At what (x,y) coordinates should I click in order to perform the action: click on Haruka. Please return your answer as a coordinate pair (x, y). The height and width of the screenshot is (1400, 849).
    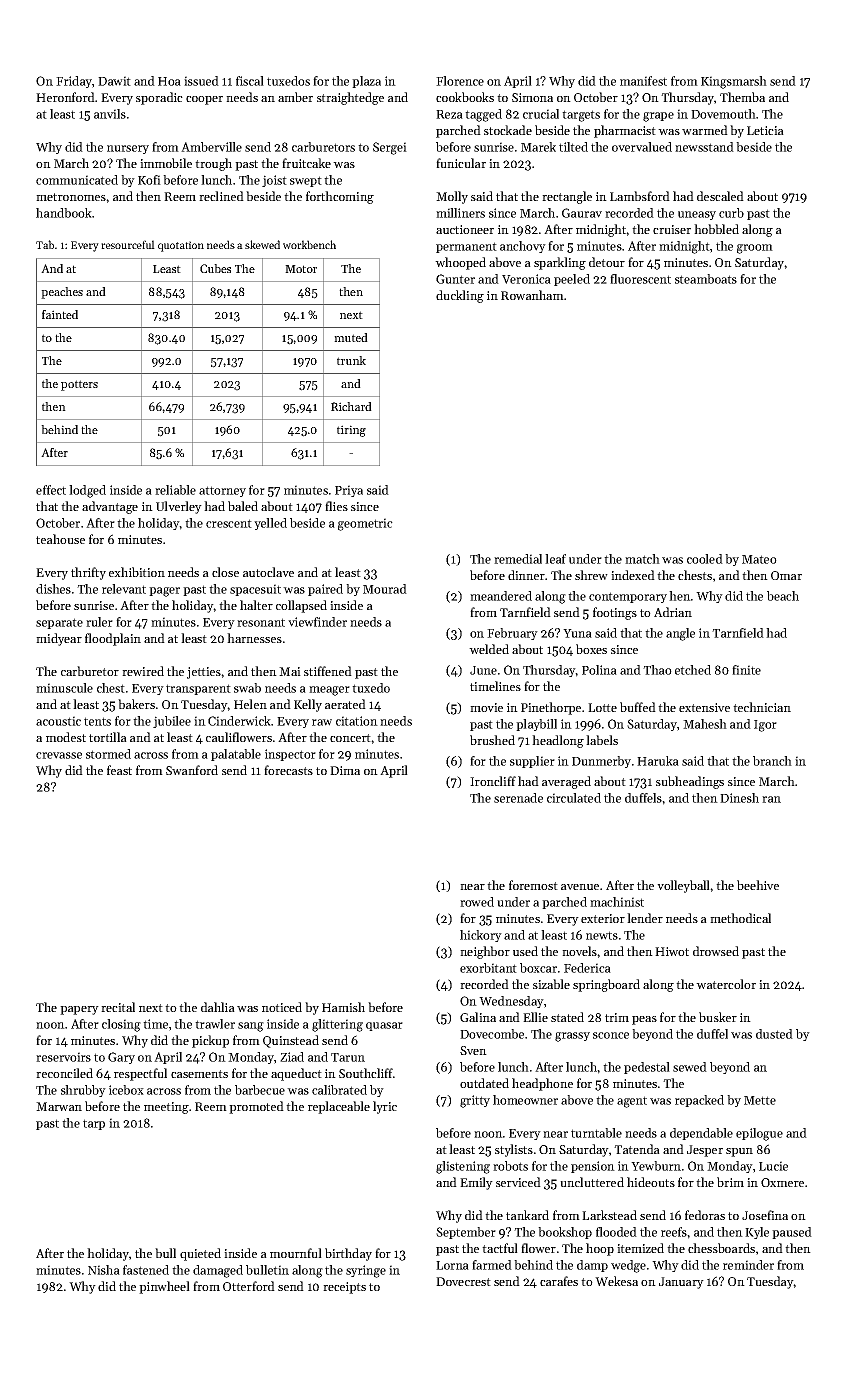
    Looking at the image, I should click on (658, 761).
